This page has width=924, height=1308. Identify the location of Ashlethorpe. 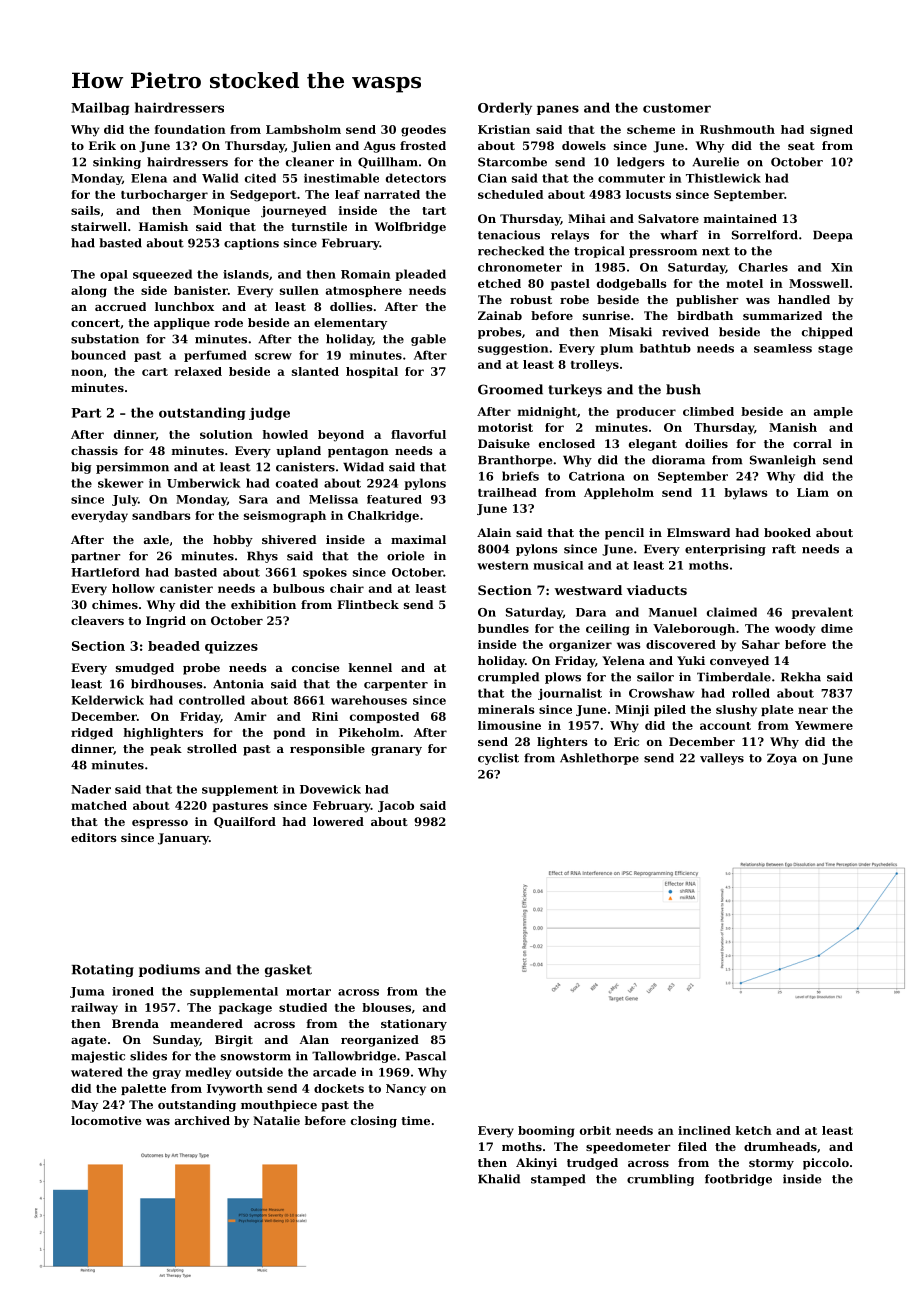
(599, 759).
